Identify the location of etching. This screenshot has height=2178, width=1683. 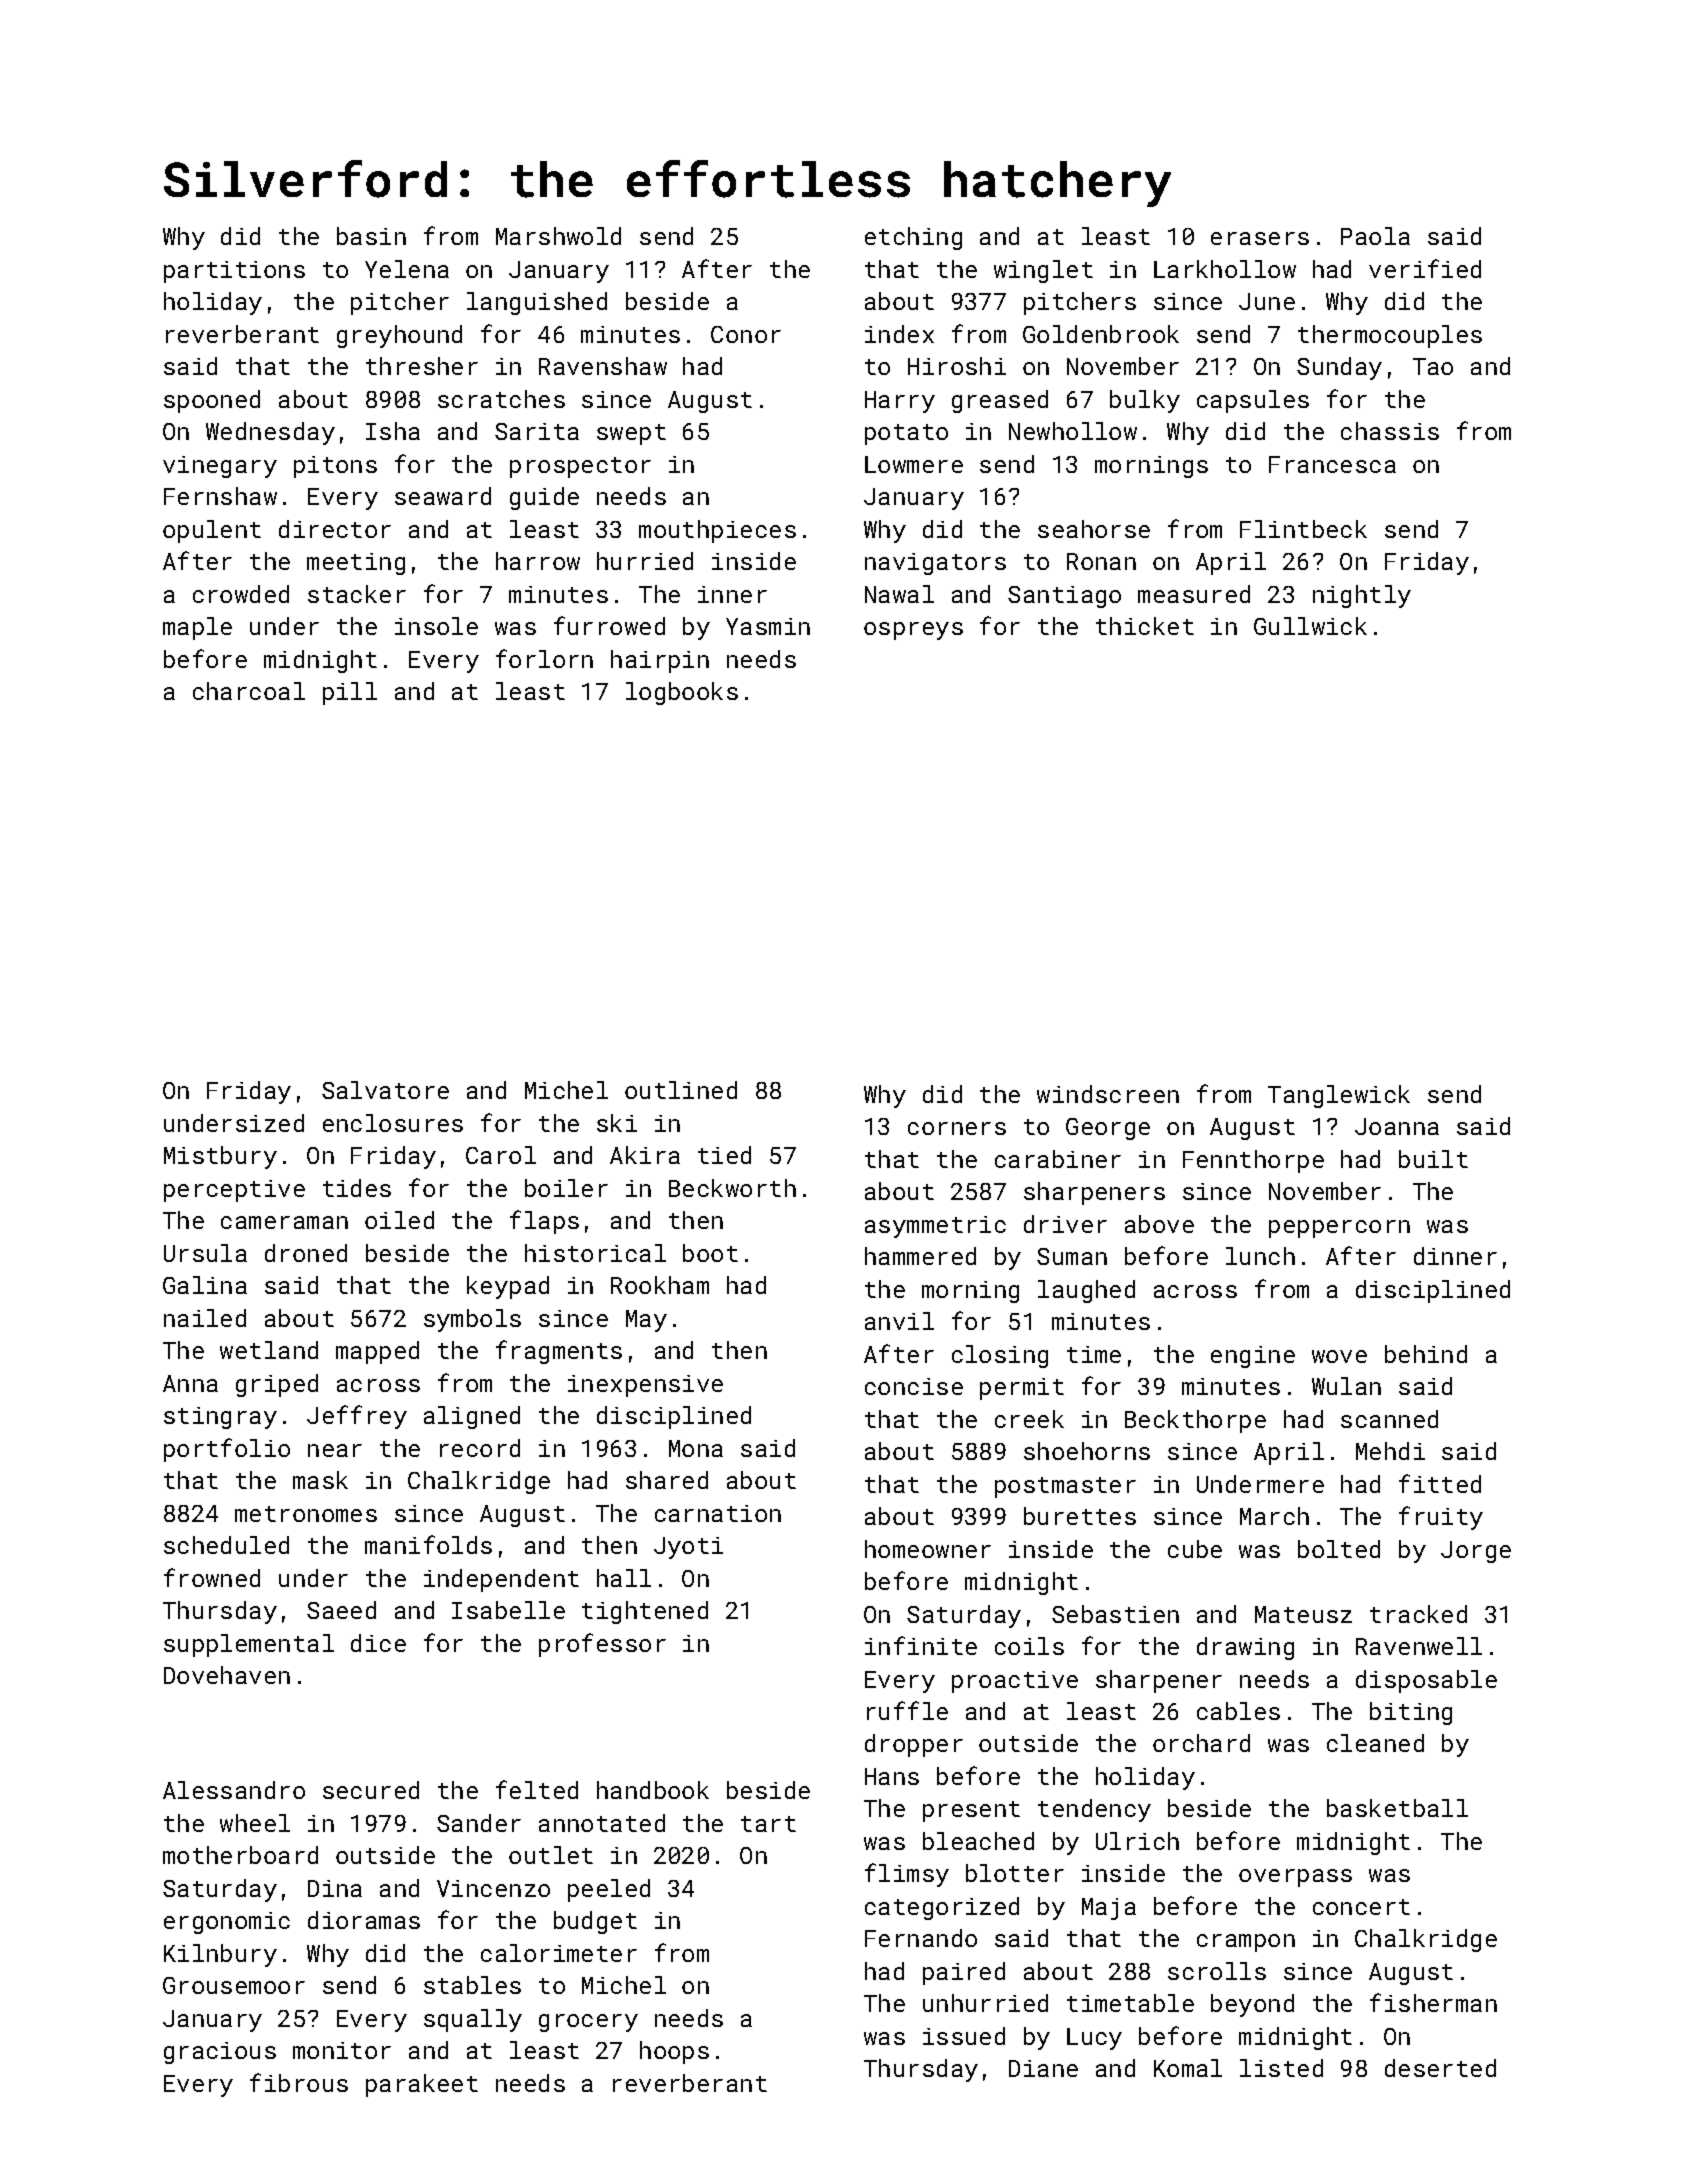
(913, 238).
